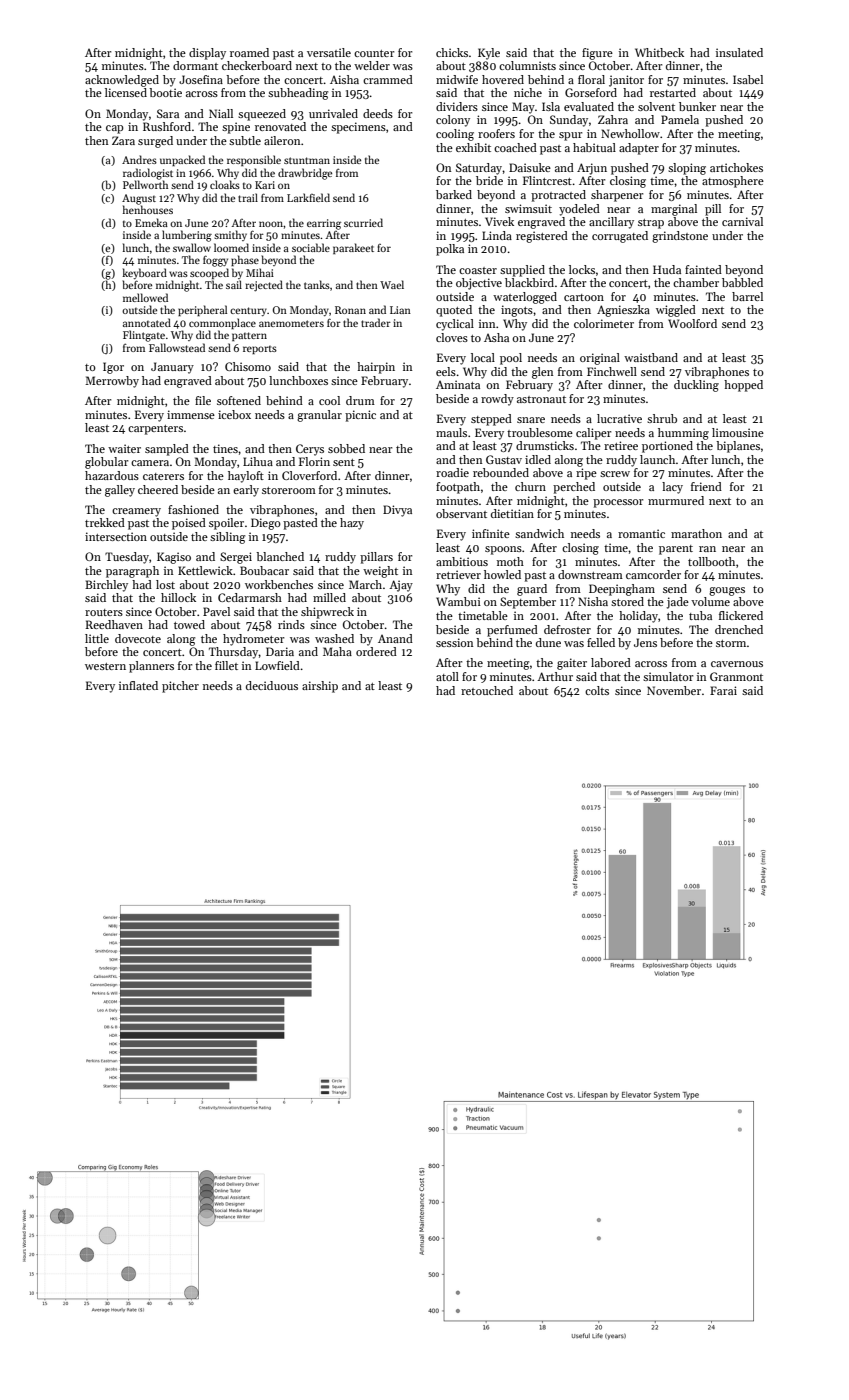  What do you see at coordinates (592, 169) in the image?
I see `Arjun` at bounding box center [592, 169].
